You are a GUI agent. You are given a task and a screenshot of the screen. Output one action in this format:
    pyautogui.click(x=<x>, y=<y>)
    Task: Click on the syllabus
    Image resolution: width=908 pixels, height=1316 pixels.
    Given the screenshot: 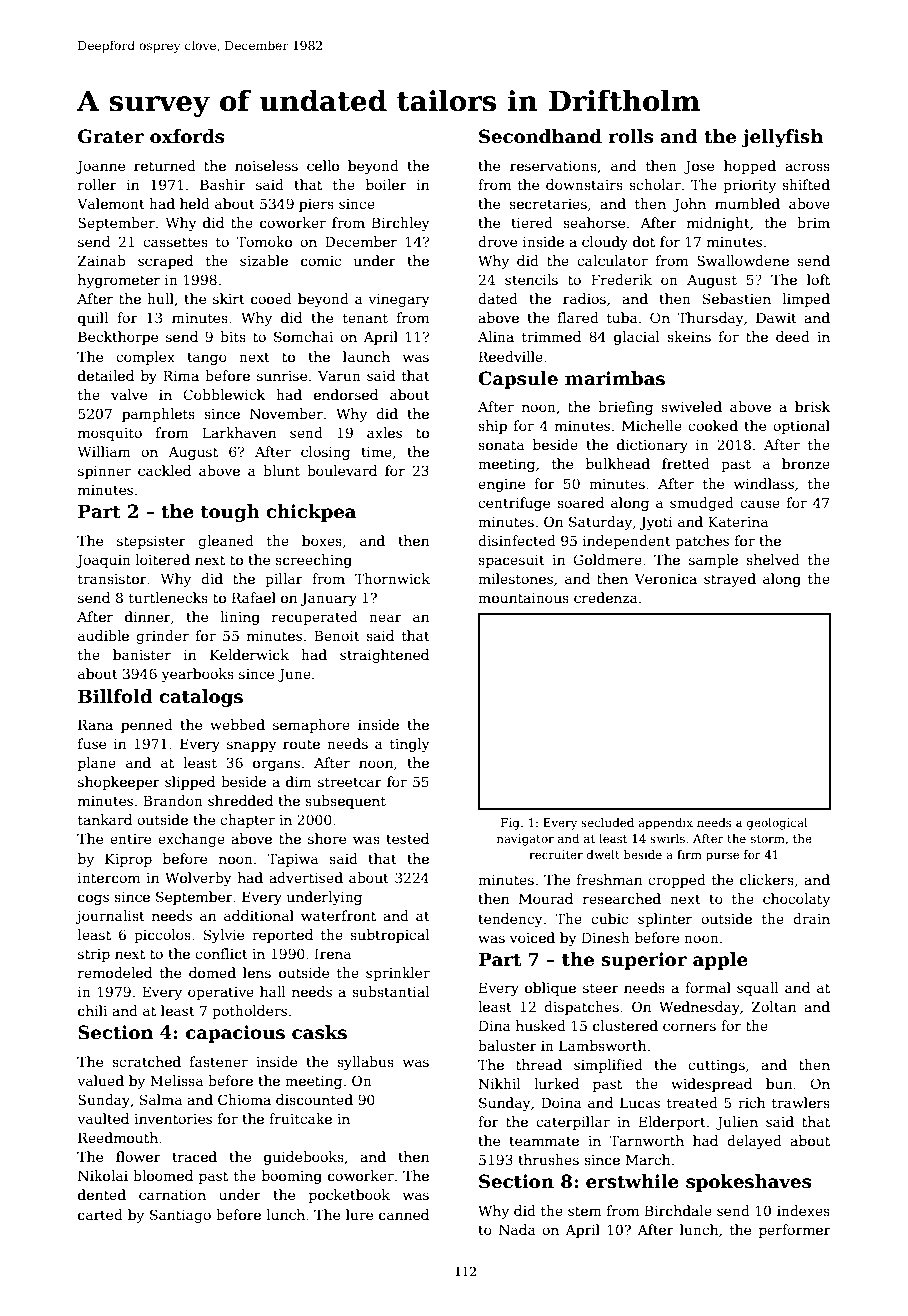 What is the action you would take?
    pyautogui.click(x=365, y=1063)
